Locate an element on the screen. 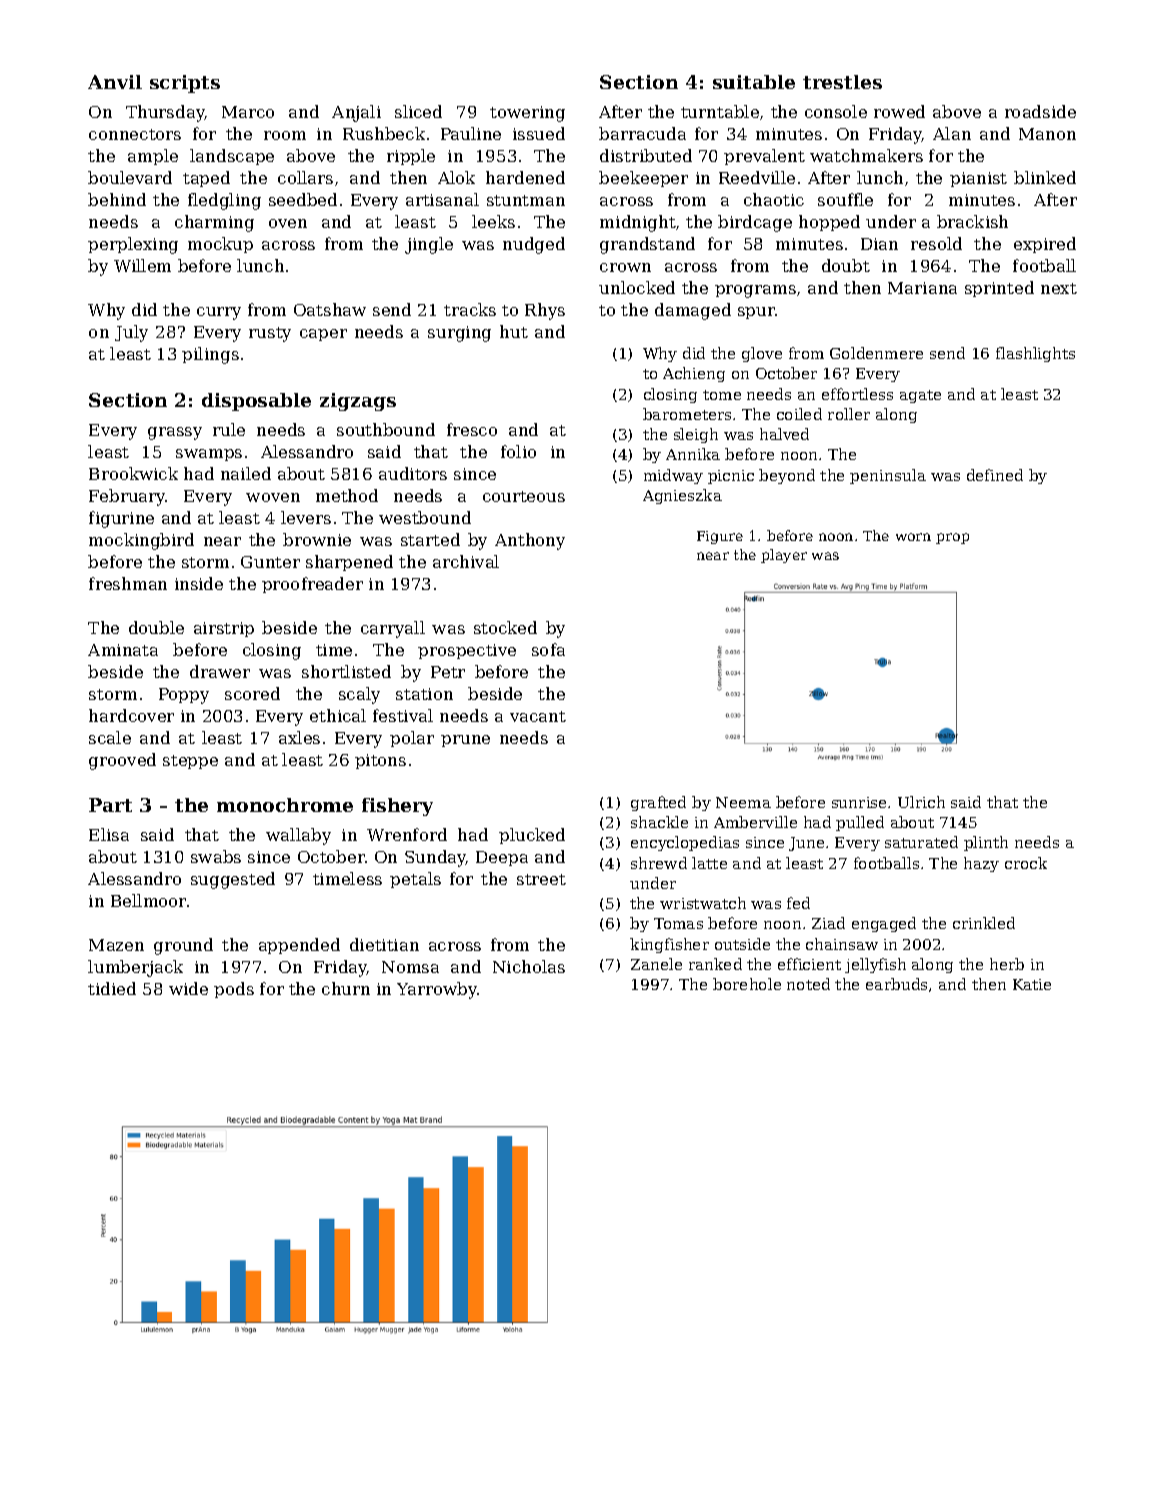 The height and width of the screenshot is (1509, 1166). axles is located at coordinates (299, 737).
